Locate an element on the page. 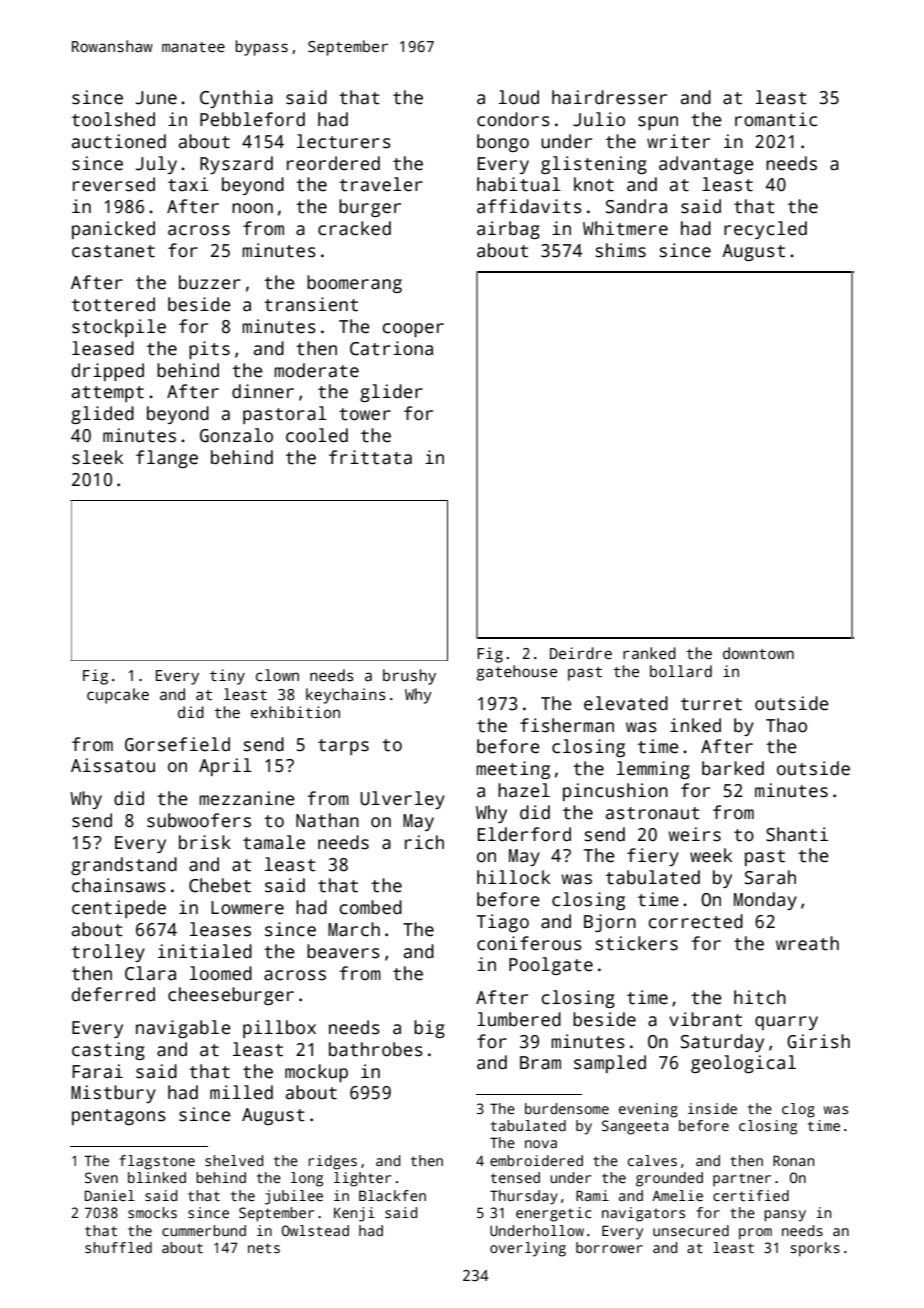 This document has width=924, height=1308. recycled is located at coordinates (765, 230).
